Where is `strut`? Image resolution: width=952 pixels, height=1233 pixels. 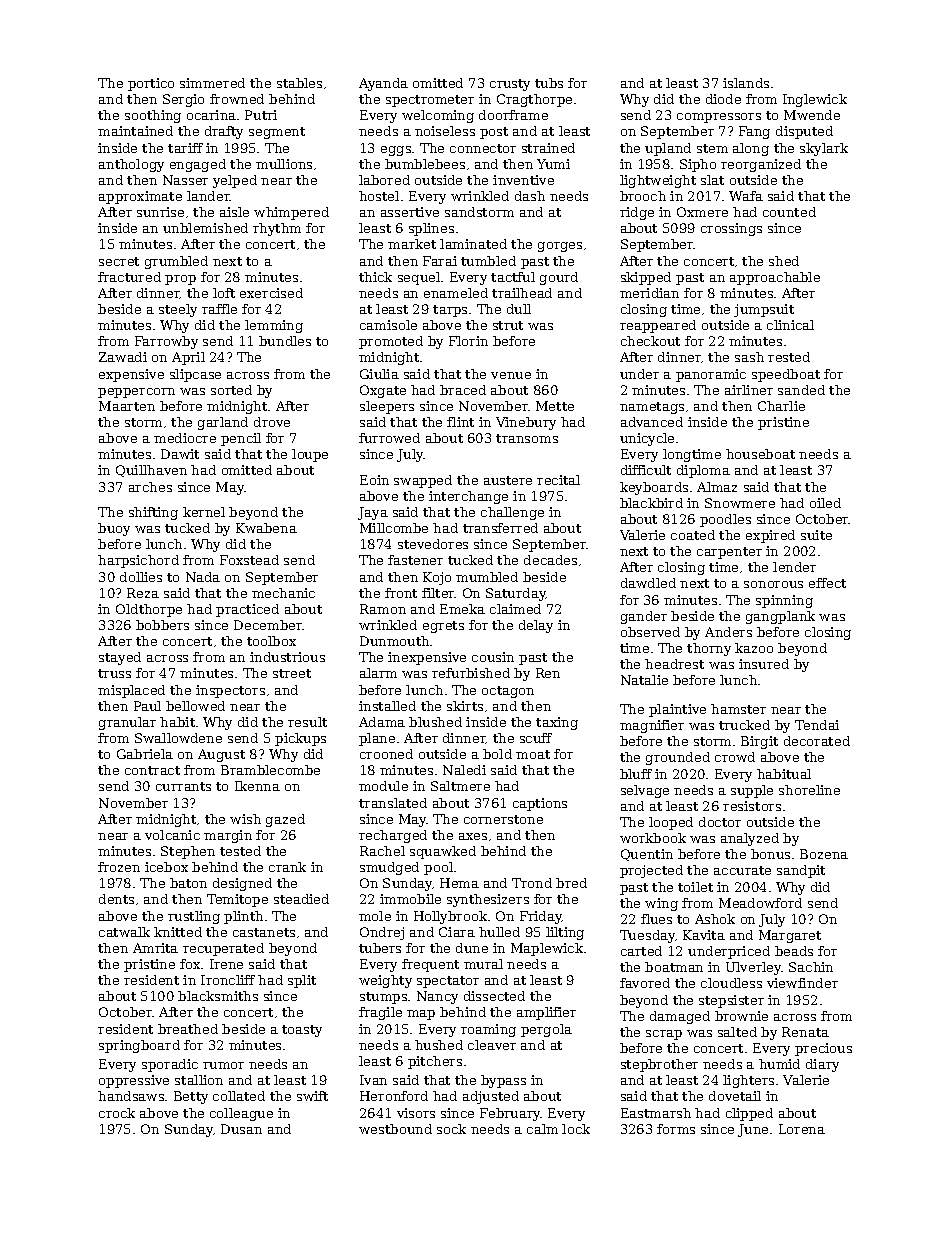 strut is located at coordinates (508, 325).
